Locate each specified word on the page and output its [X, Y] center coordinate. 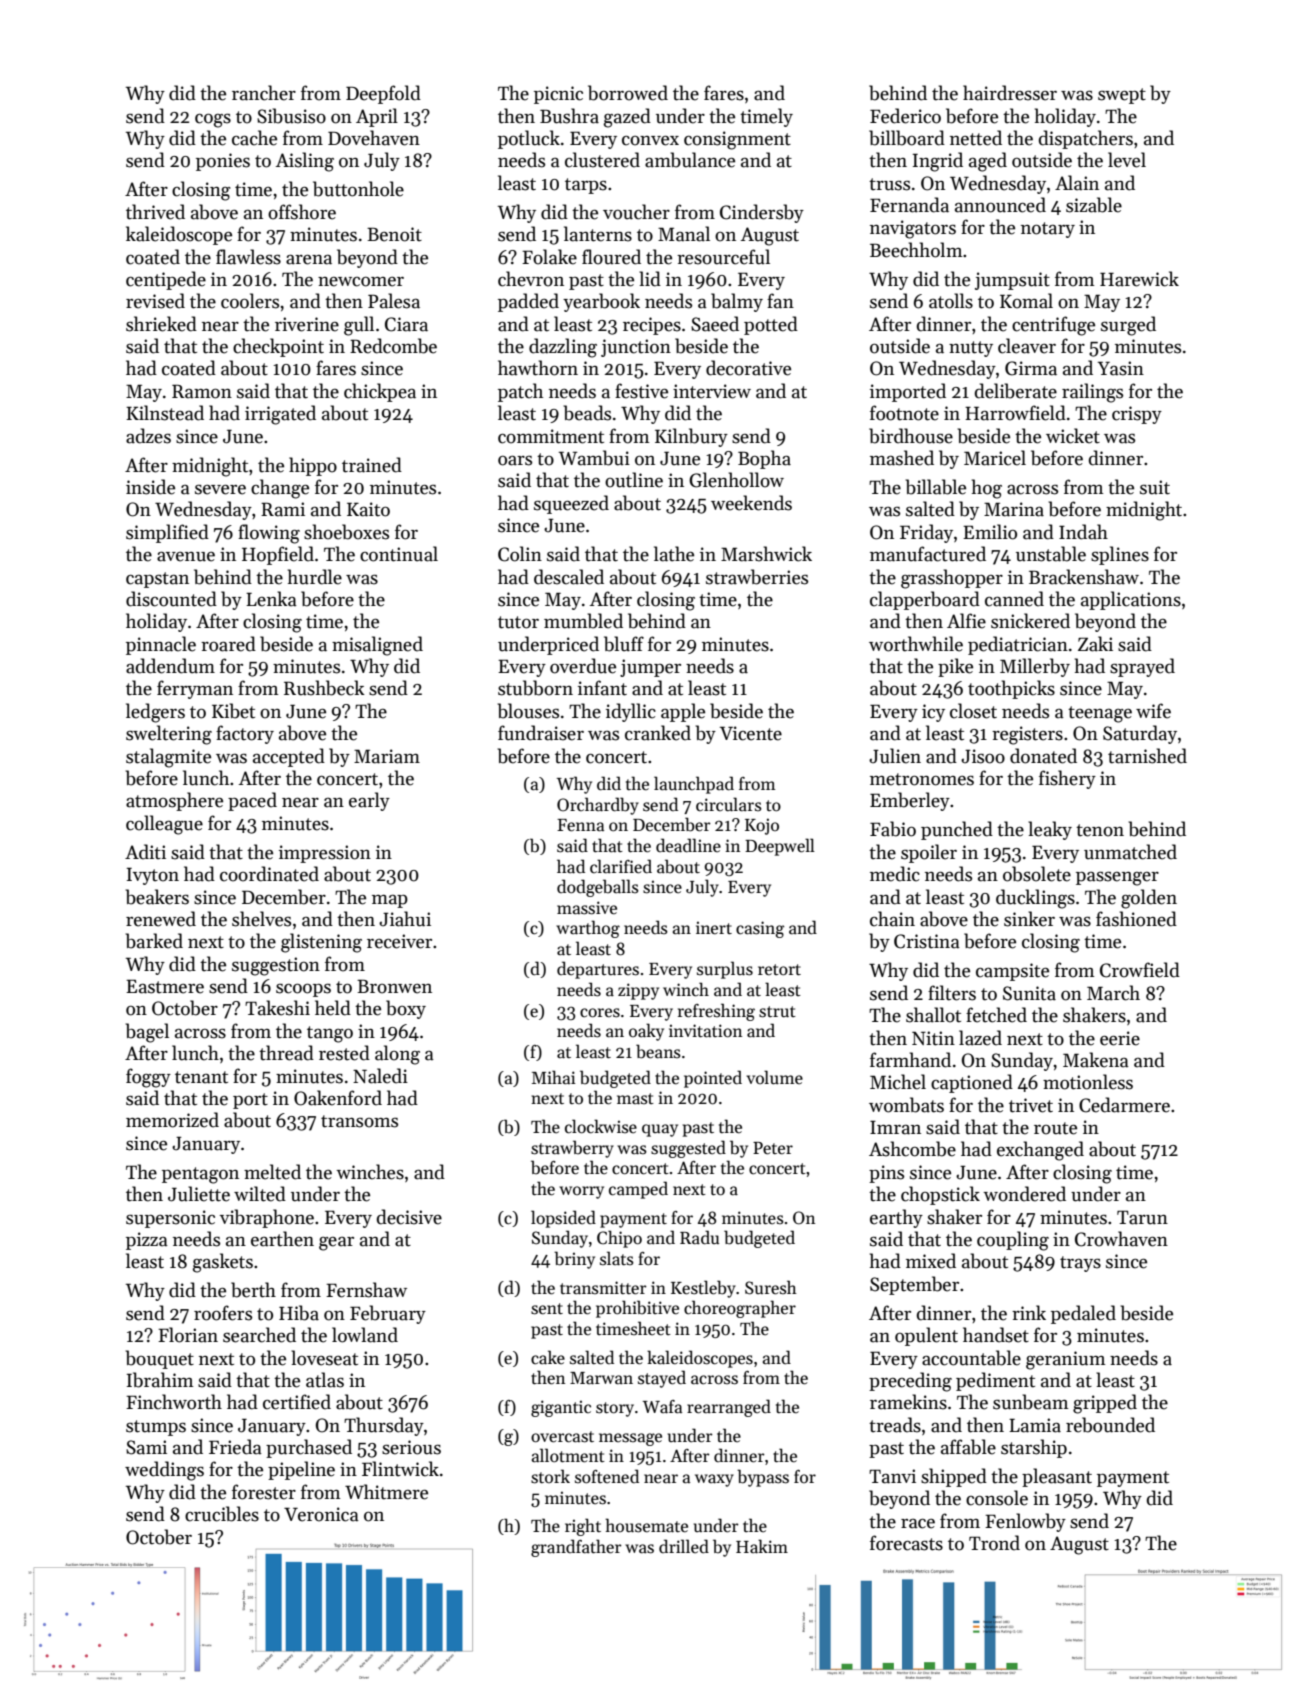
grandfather [576, 1548]
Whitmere [386, 1492]
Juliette [199, 1194]
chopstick [940, 1195]
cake [548, 1357]
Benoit [394, 234]
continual [399, 554]
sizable [1094, 205]
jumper [650, 668]
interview [712, 391]
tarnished [1147, 756]
